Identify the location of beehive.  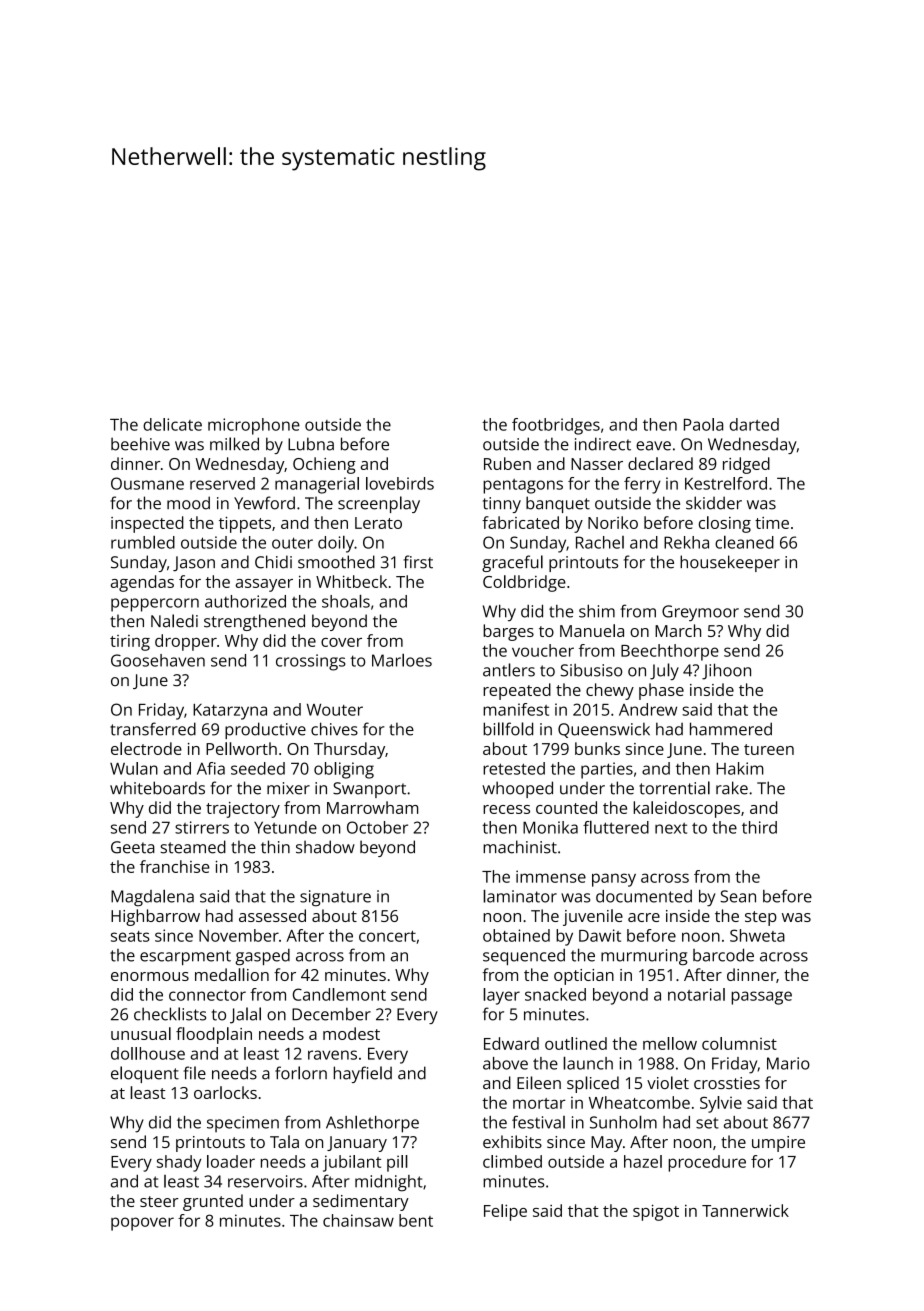
(140, 444).
